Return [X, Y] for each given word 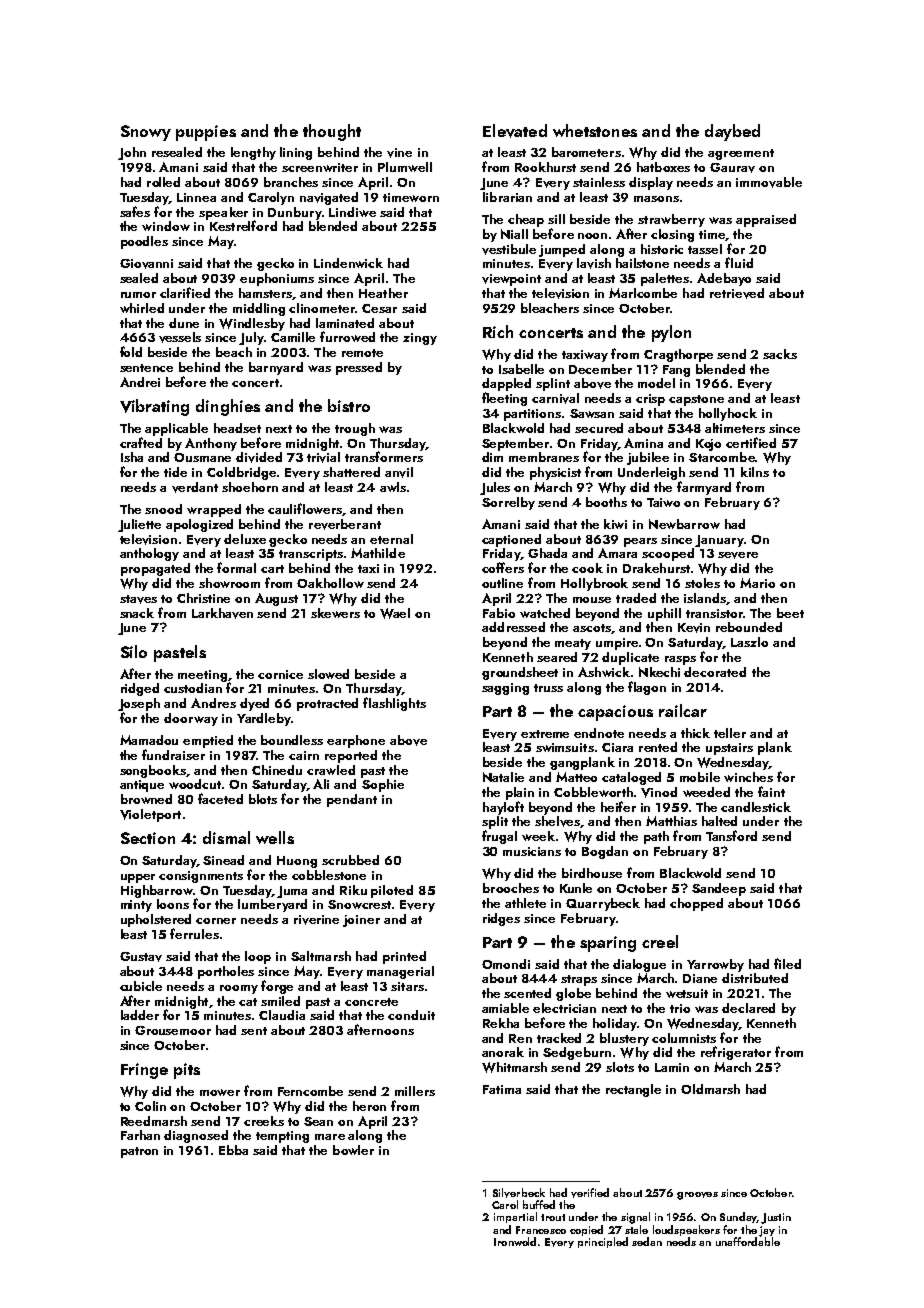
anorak [503, 1052]
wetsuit [687, 993]
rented [658, 747]
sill [556, 219]
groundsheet [520, 673]
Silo [134, 651]
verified [590, 1193]
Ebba [233, 1150]
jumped [562, 250]
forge [277, 987]
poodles [144, 242]
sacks [780, 354]
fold [131, 351]
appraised [766, 220]
